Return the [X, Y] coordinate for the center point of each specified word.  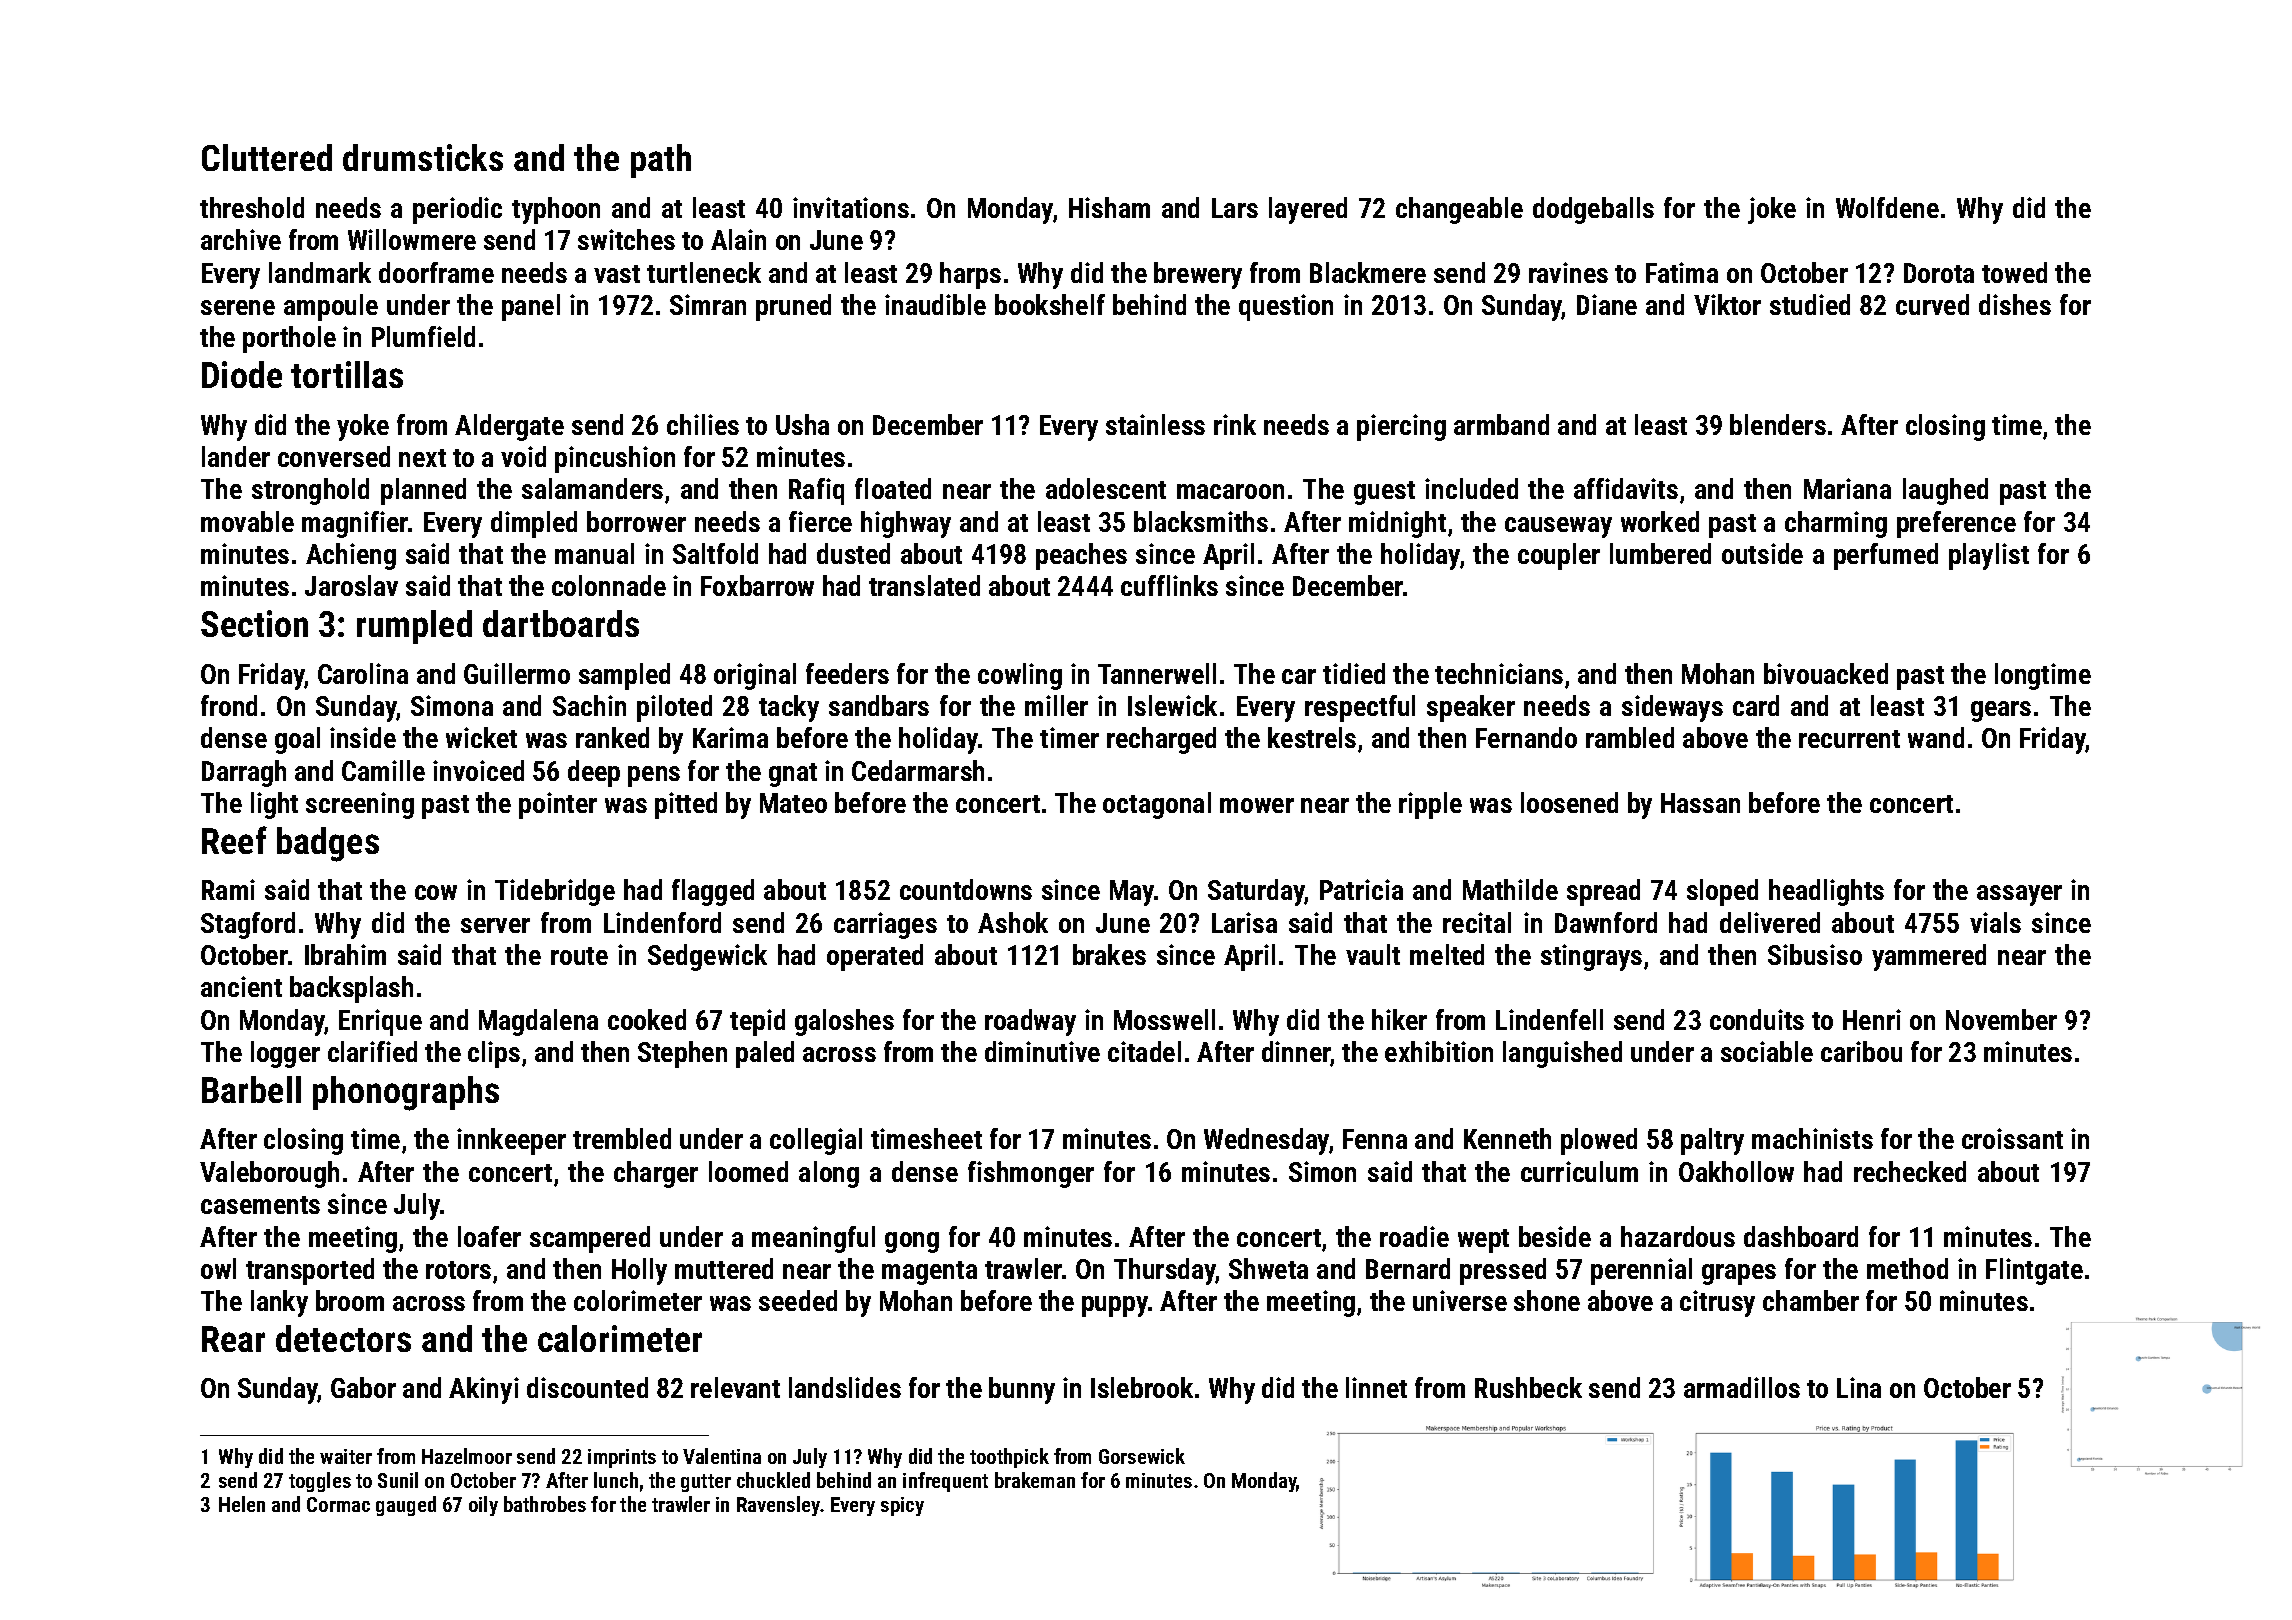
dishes [2015, 304]
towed [2014, 272]
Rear [233, 1339]
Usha [802, 424]
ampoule [331, 307]
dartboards [561, 623]
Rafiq [816, 491]
